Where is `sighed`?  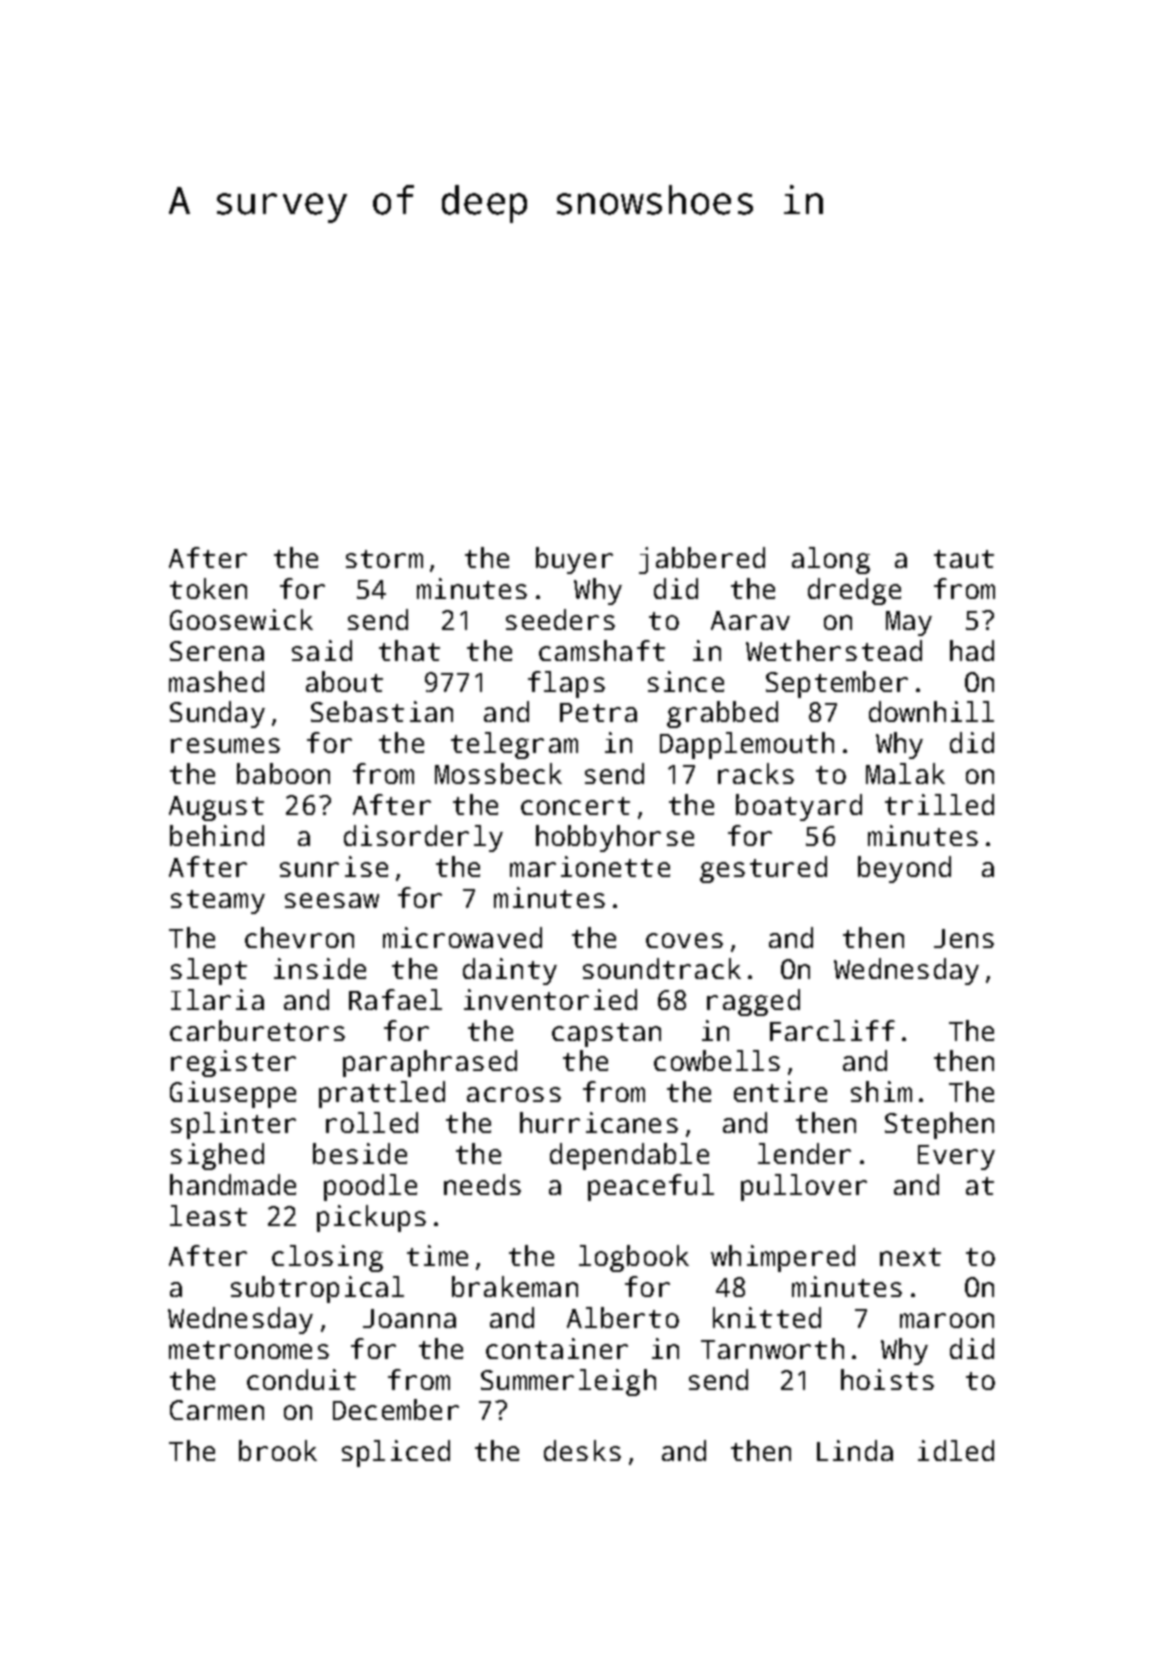 sighed is located at coordinates (217, 1156).
